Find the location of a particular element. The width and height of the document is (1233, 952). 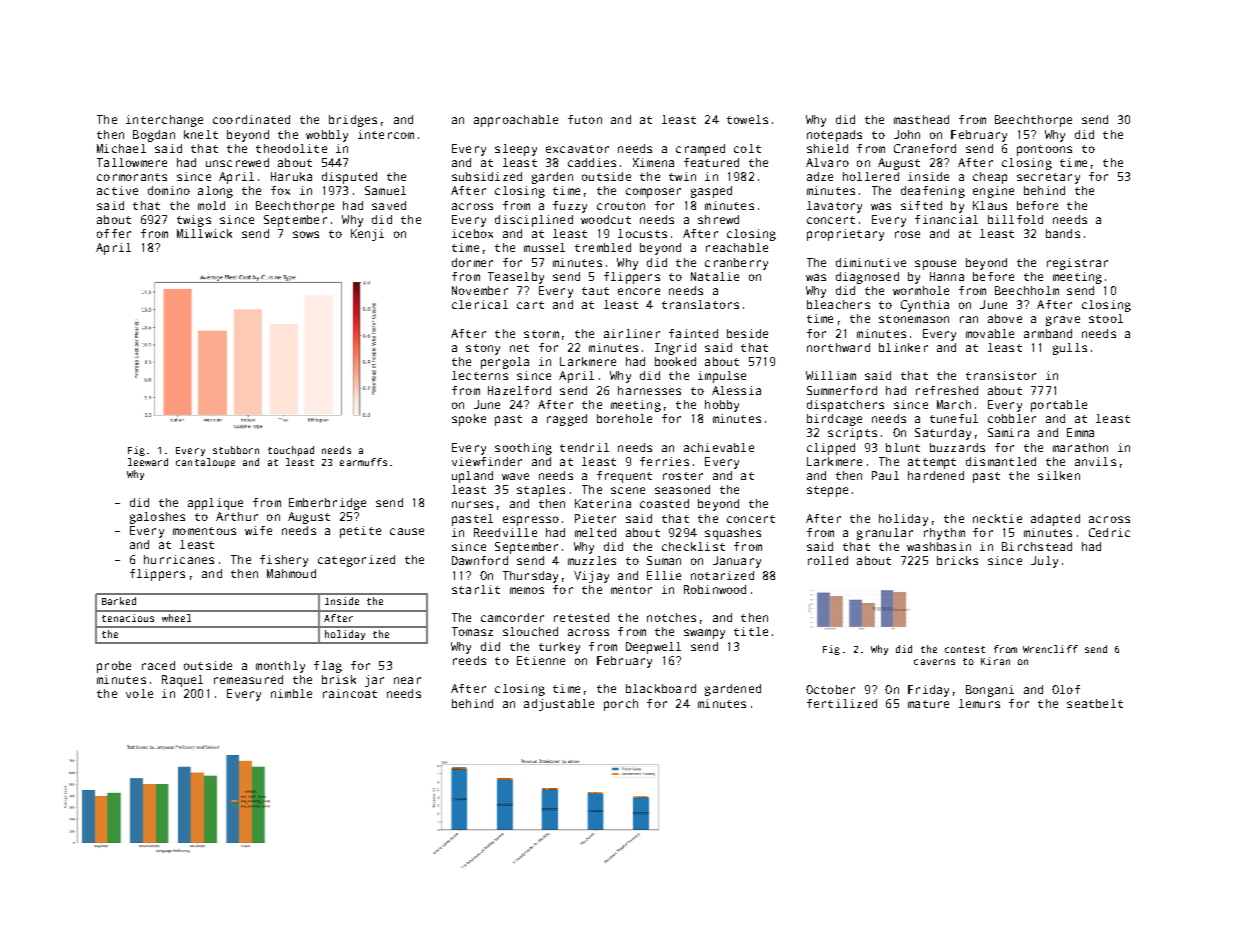

vole is located at coordinates (139, 693).
